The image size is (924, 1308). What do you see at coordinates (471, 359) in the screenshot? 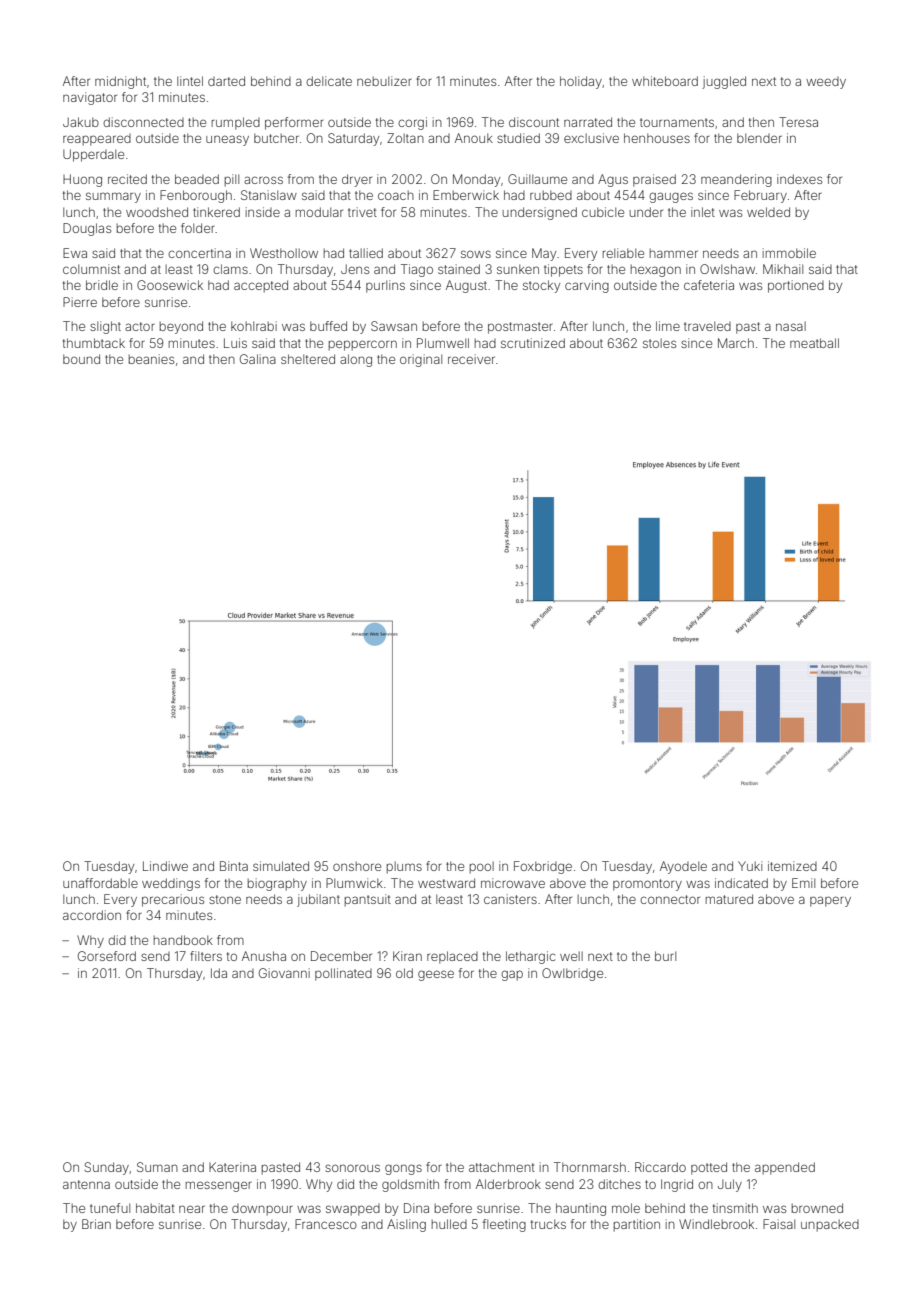
I see `receiver` at bounding box center [471, 359].
